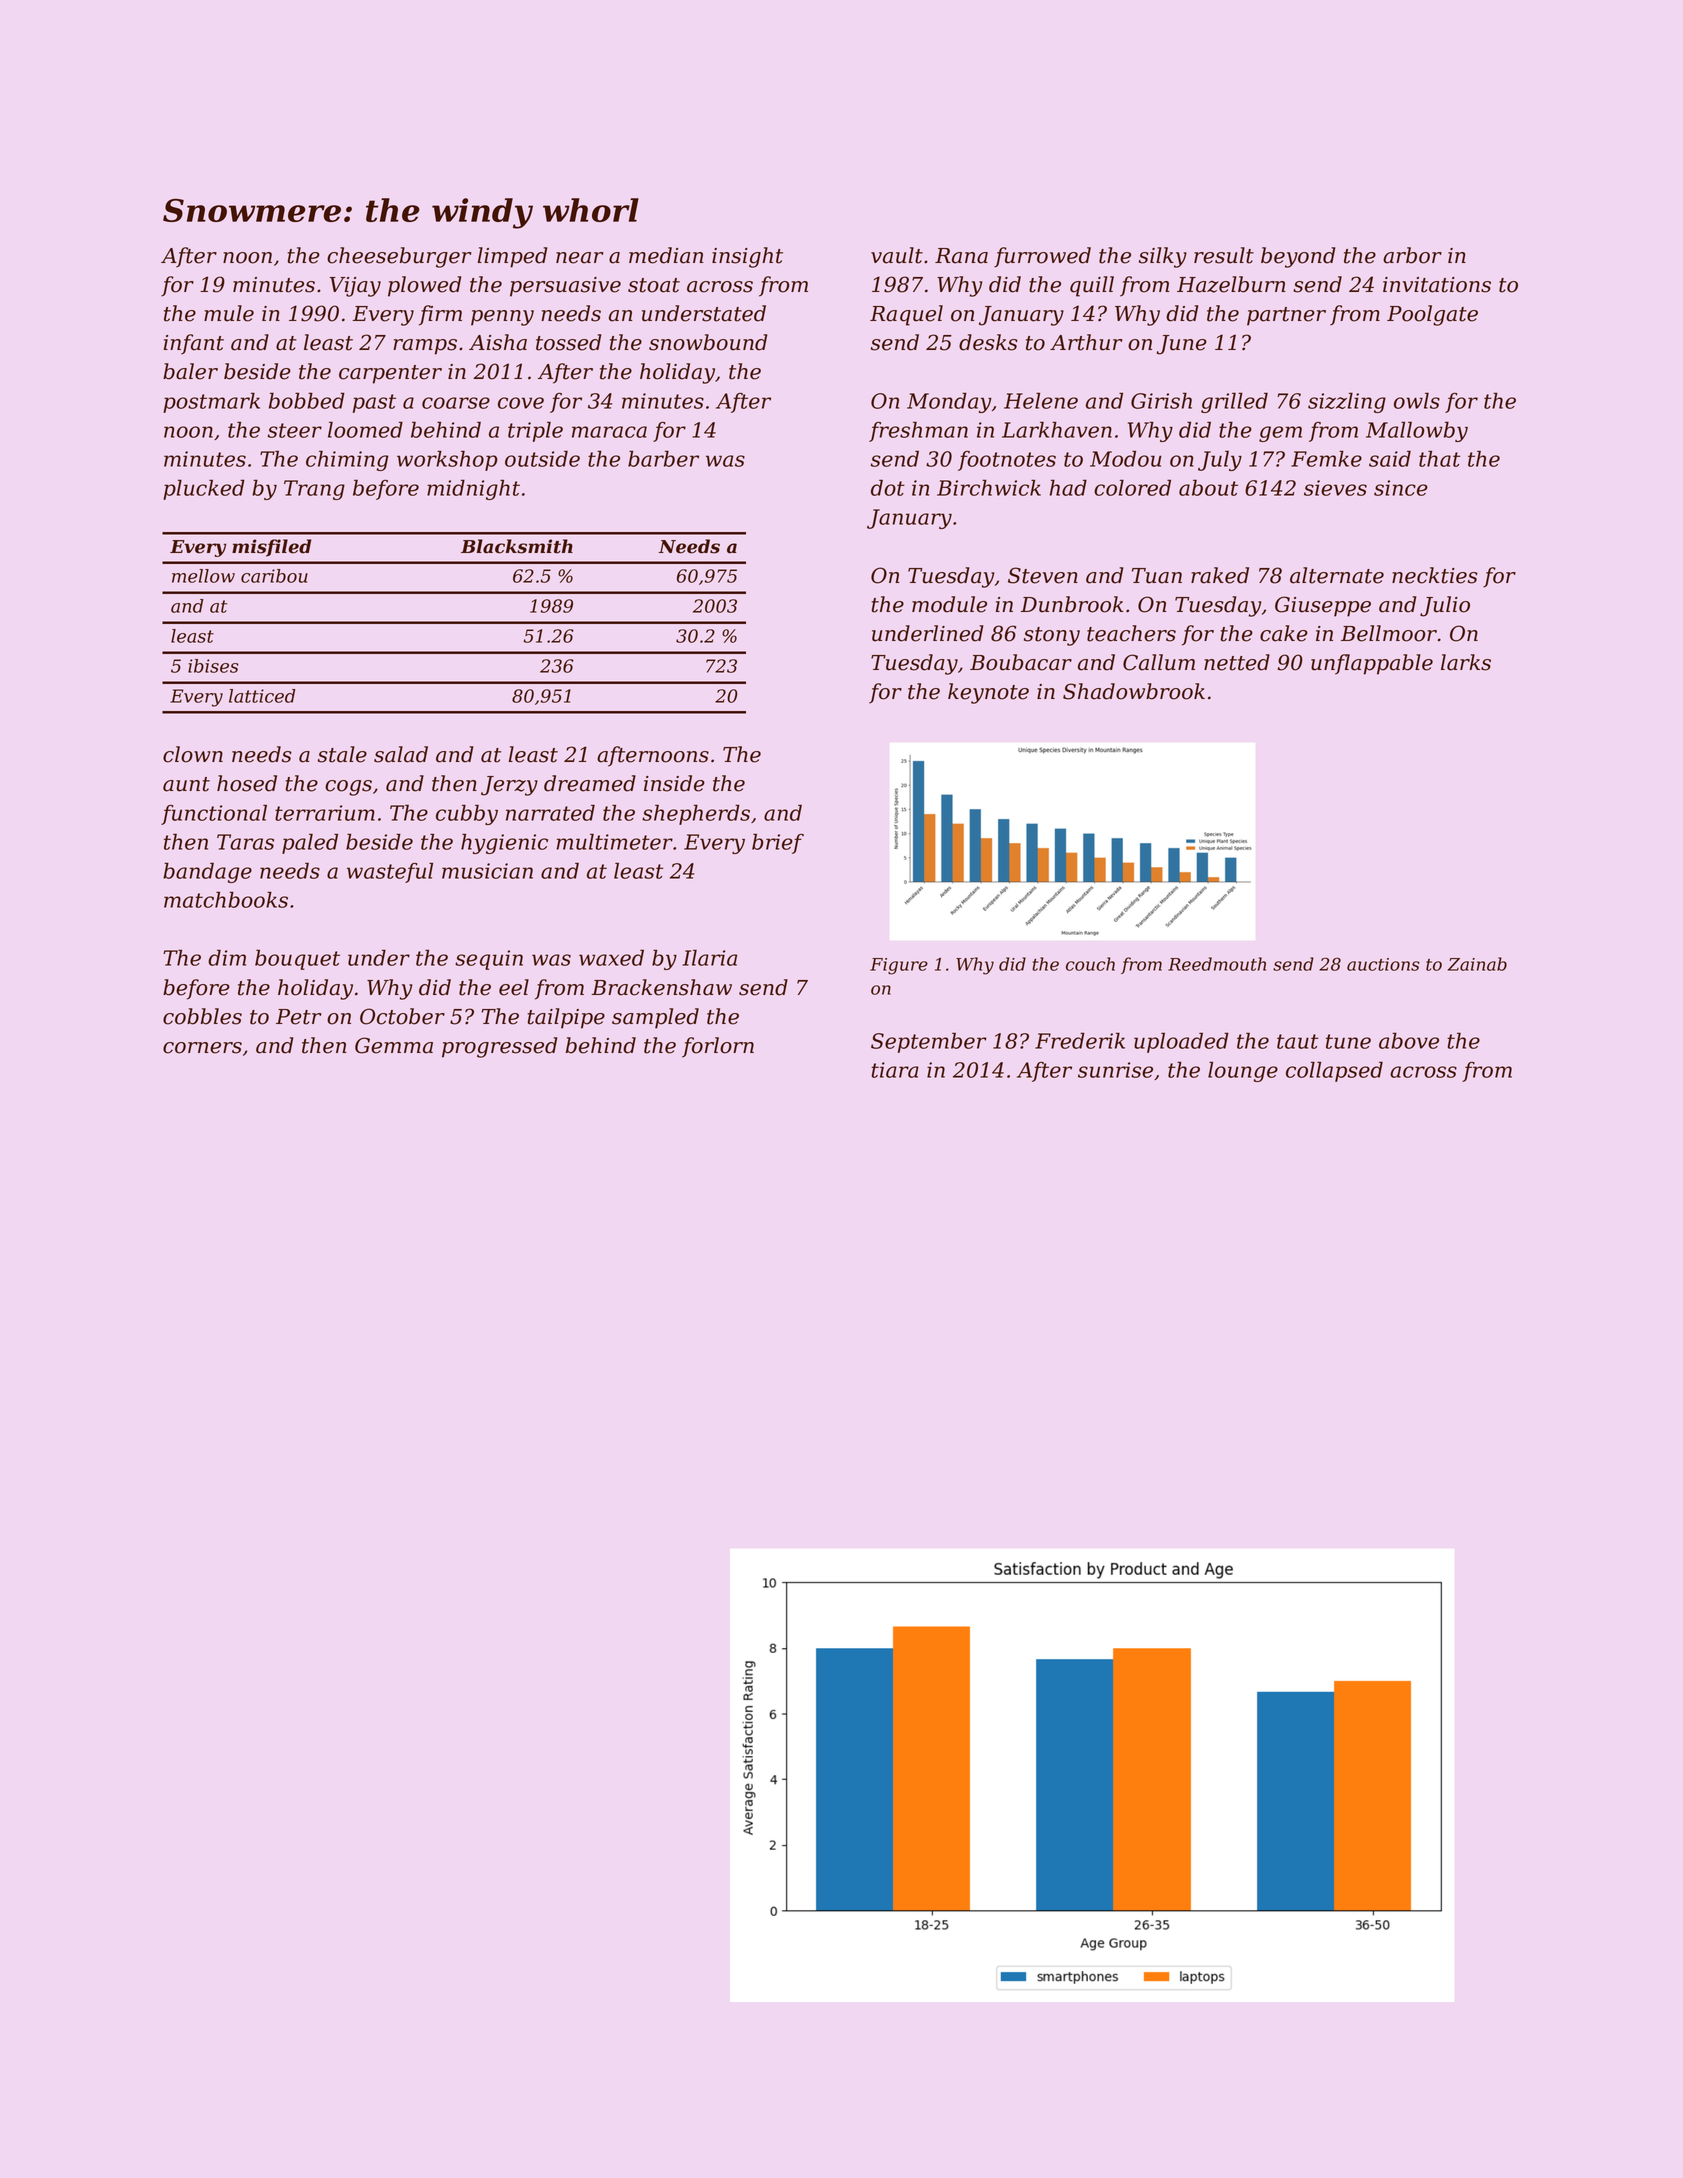 The image size is (1683, 2178). What do you see at coordinates (297, 959) in the screenshot?
I see `bouquet` at bounding box center [297, 959].
